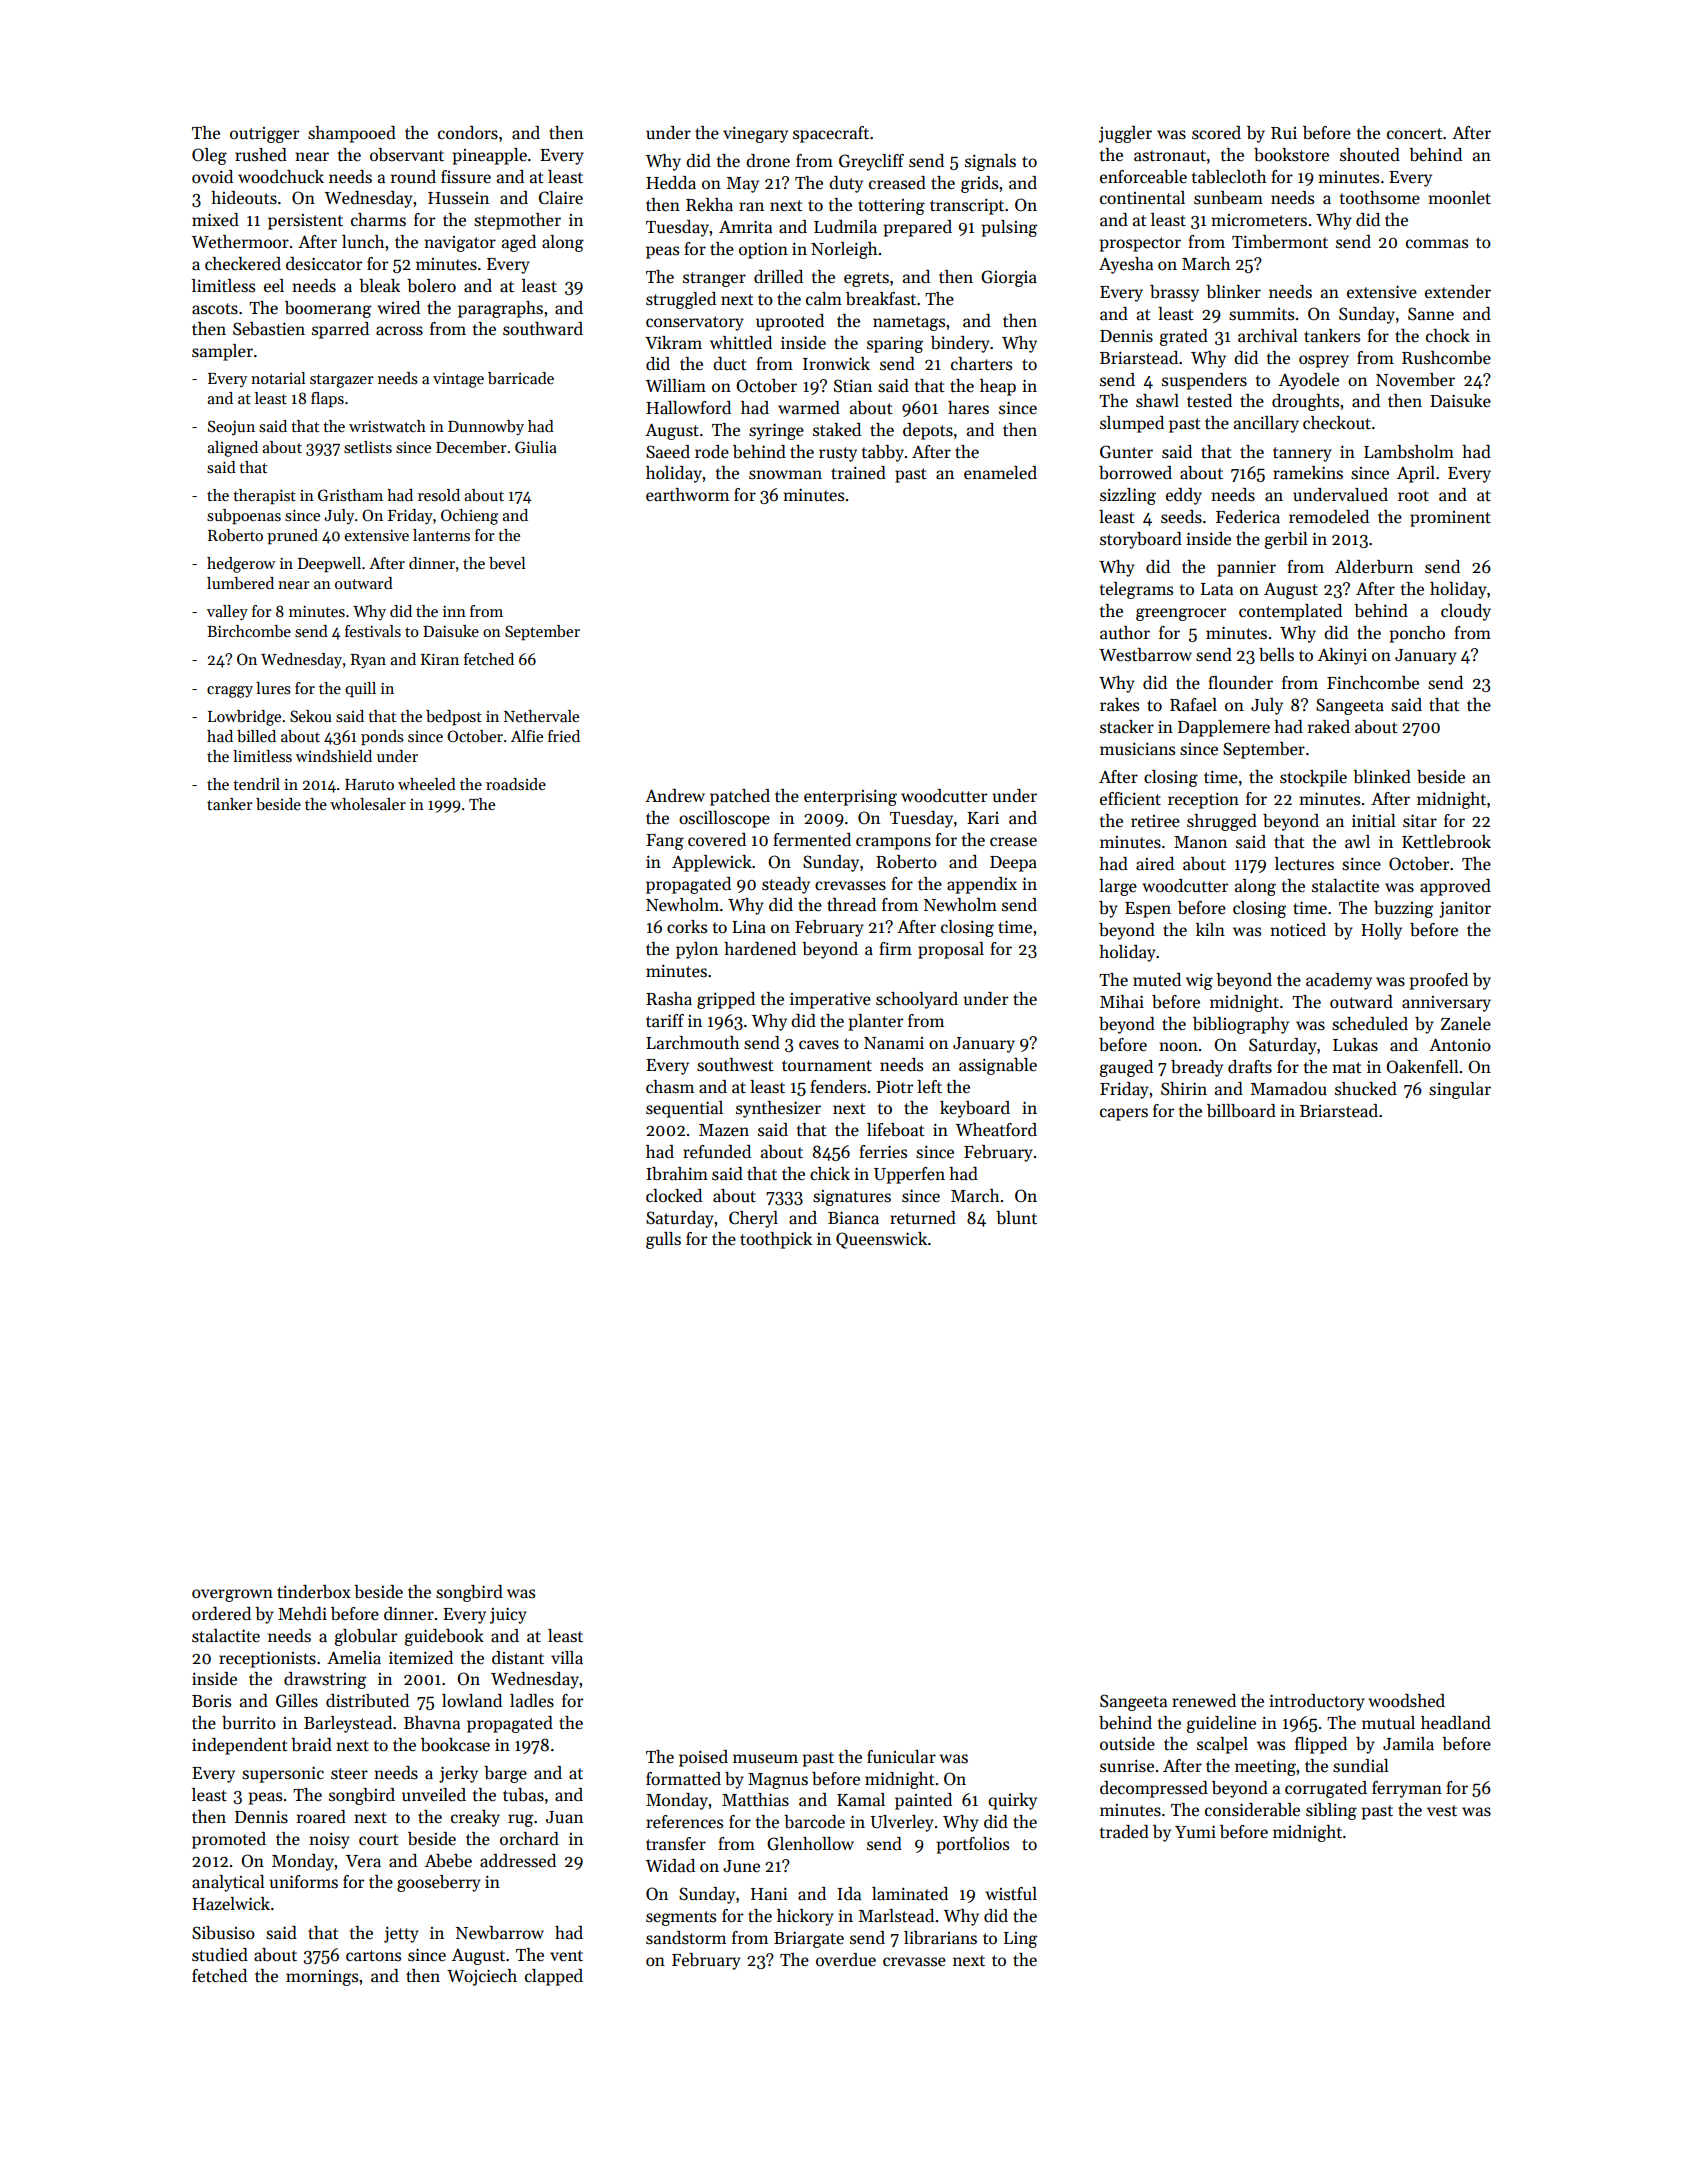 This page has height=2178, width=1683. I want to click on Hedda, so click(671, 182).
